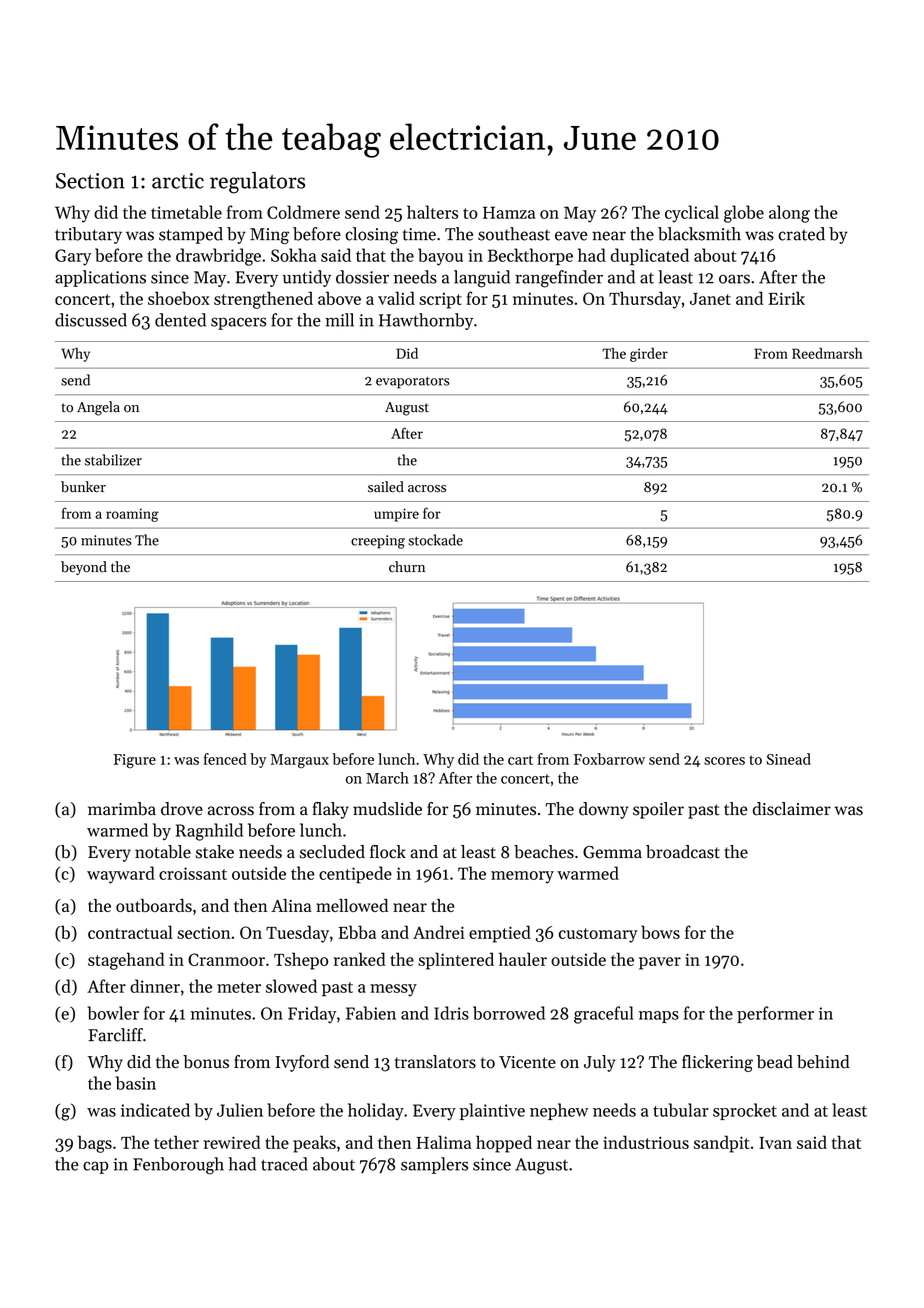  Describe the element at coordinates (284, 1164) in the screenshot. I see `traced` at that location.
